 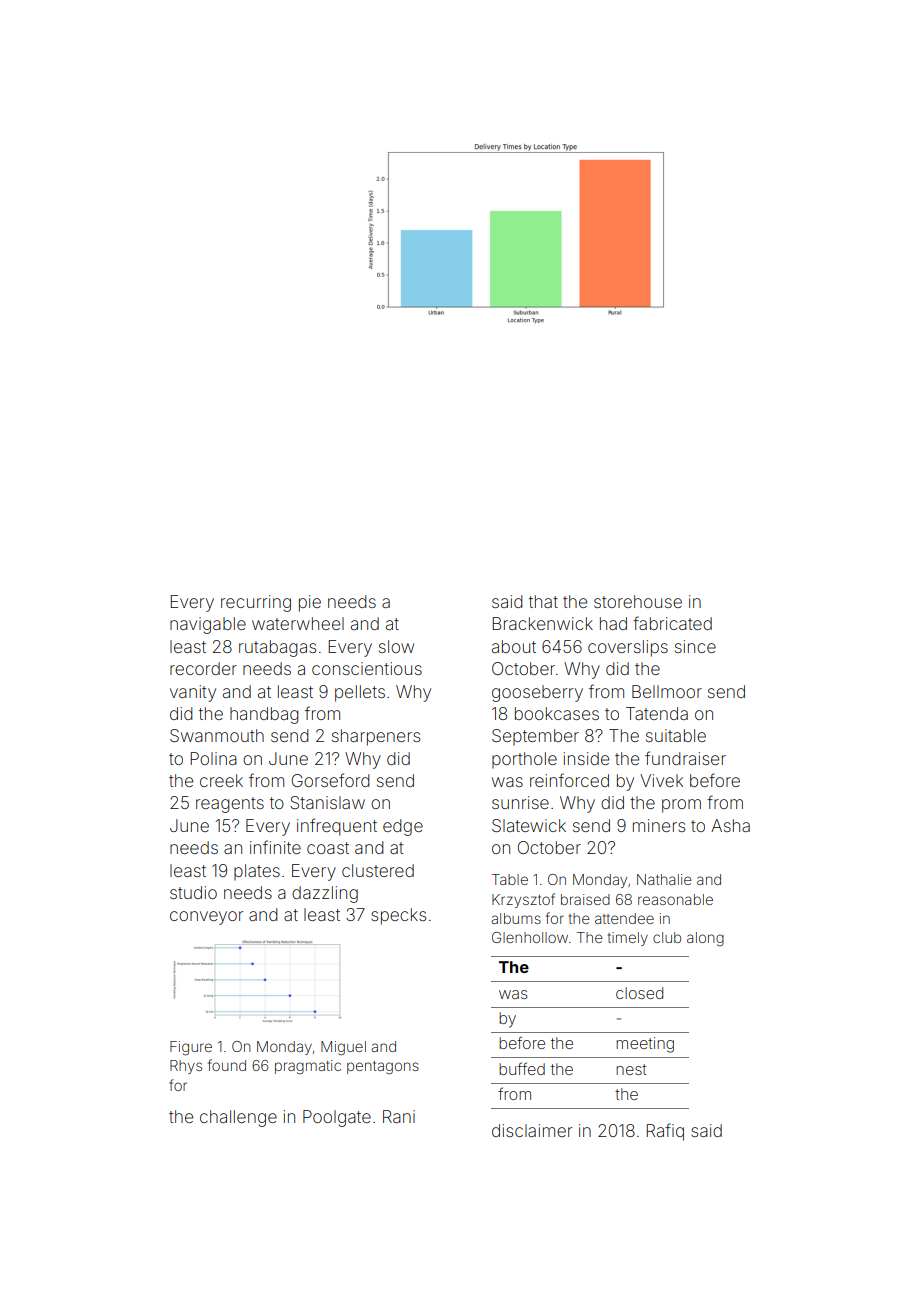 What do you see at coordinates (638, 601) in the screenshot?
I see `storehouse` at bounding box center [638, 601].
